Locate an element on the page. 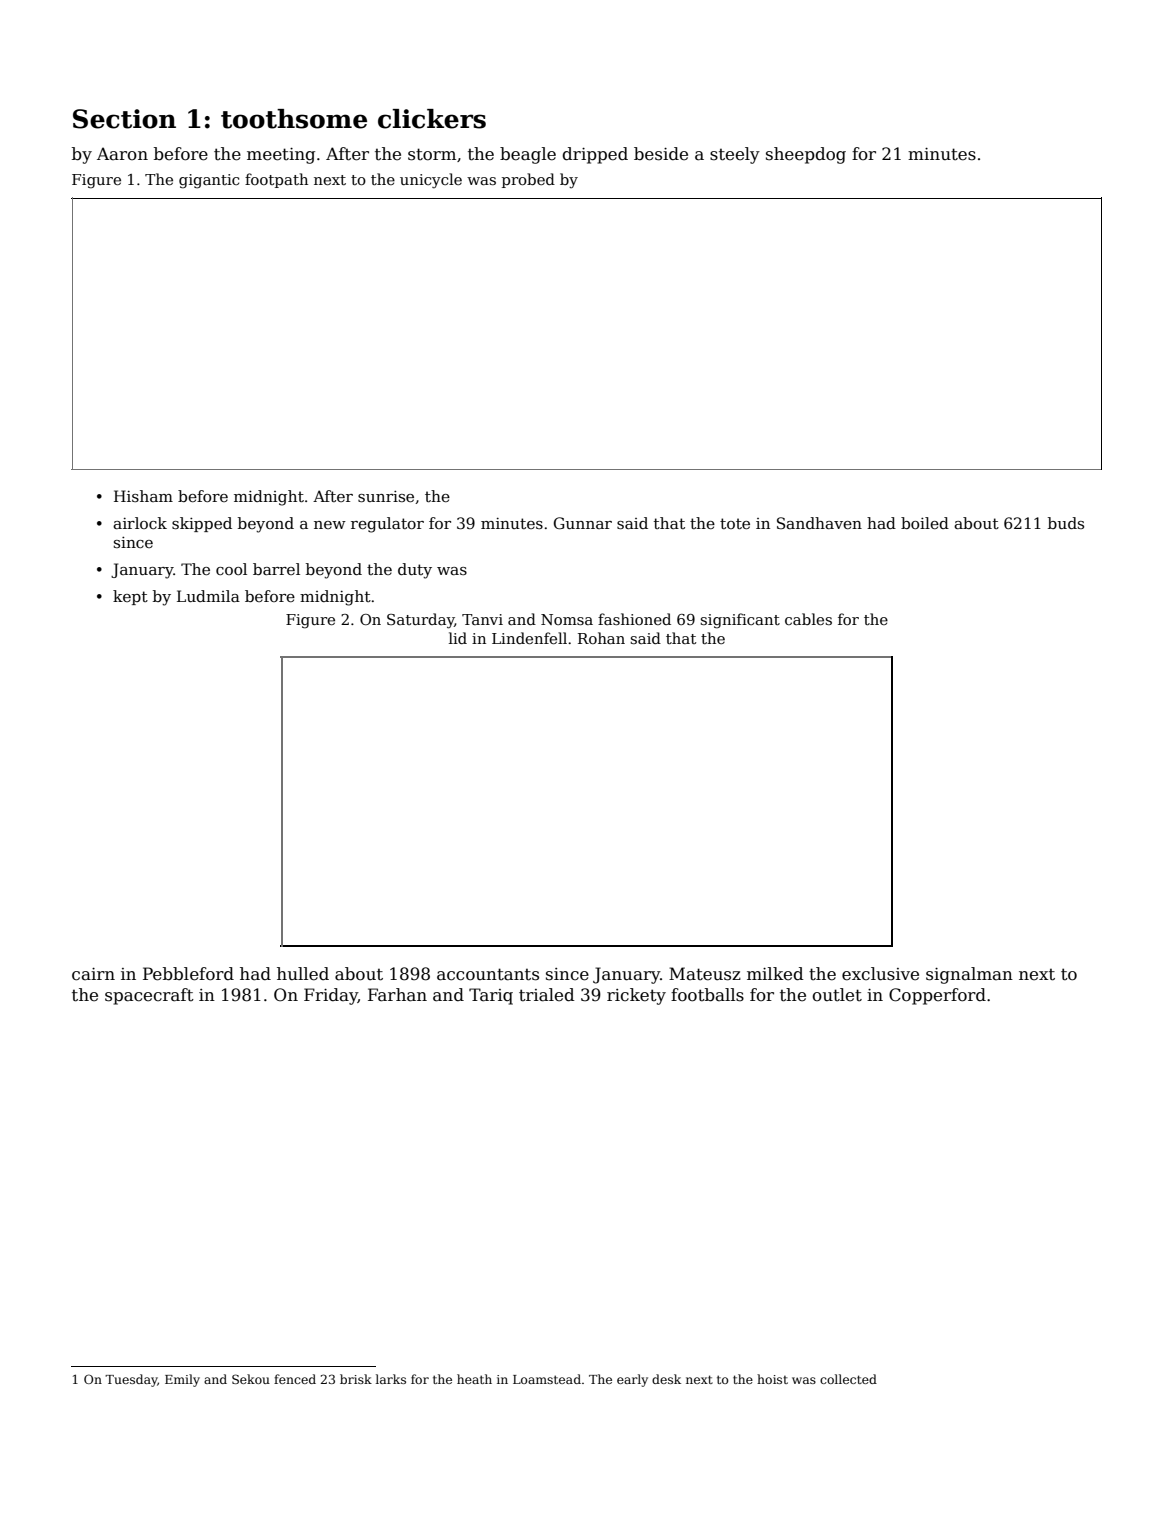 The width and height of the document is (1174, 1520). exclusive is located at coordinates (880, 974).
